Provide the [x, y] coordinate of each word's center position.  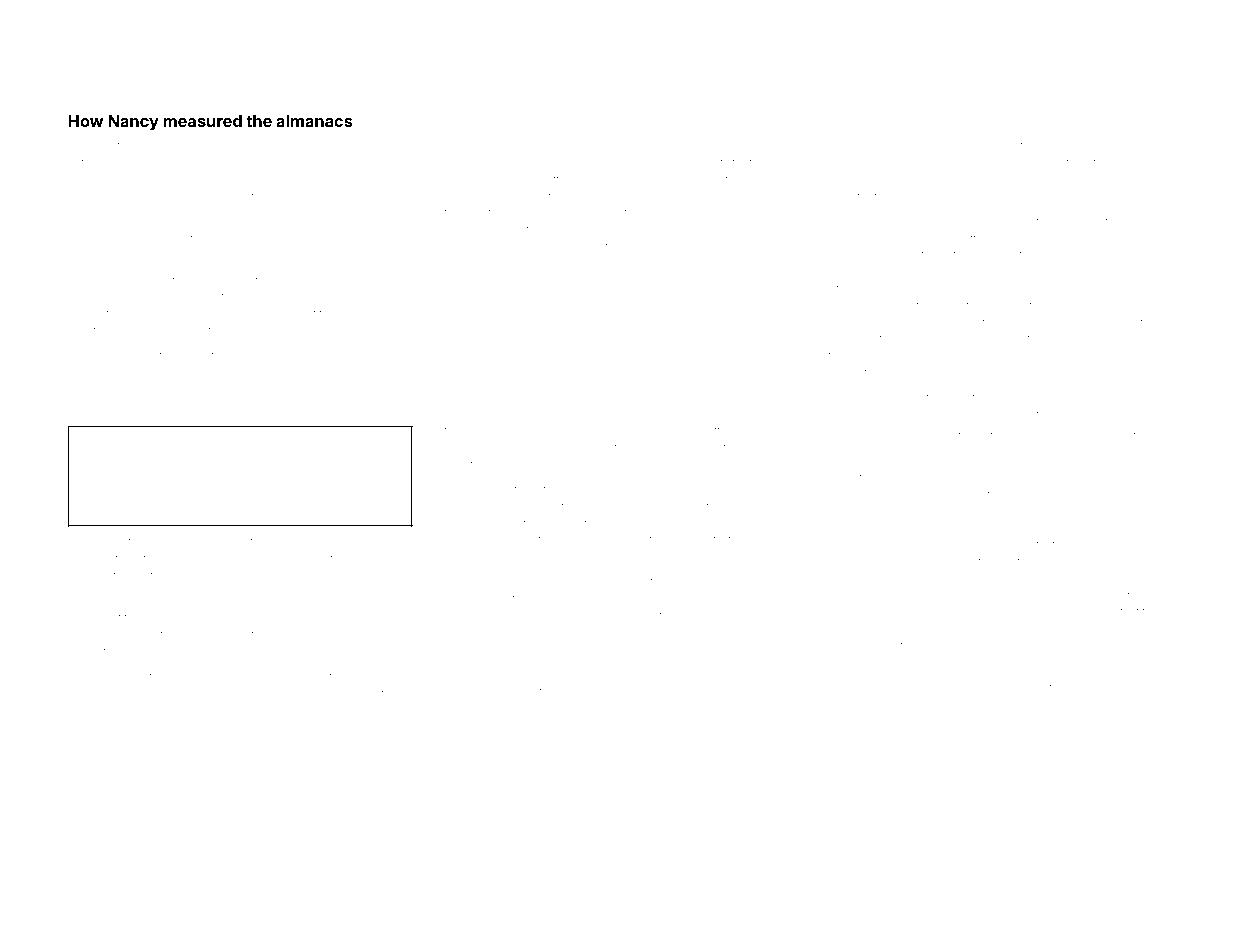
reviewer [466, 650]
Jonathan [248, 542]
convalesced [355, 635]
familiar [1125, 179]
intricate [555, 490]
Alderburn [513, 180]
